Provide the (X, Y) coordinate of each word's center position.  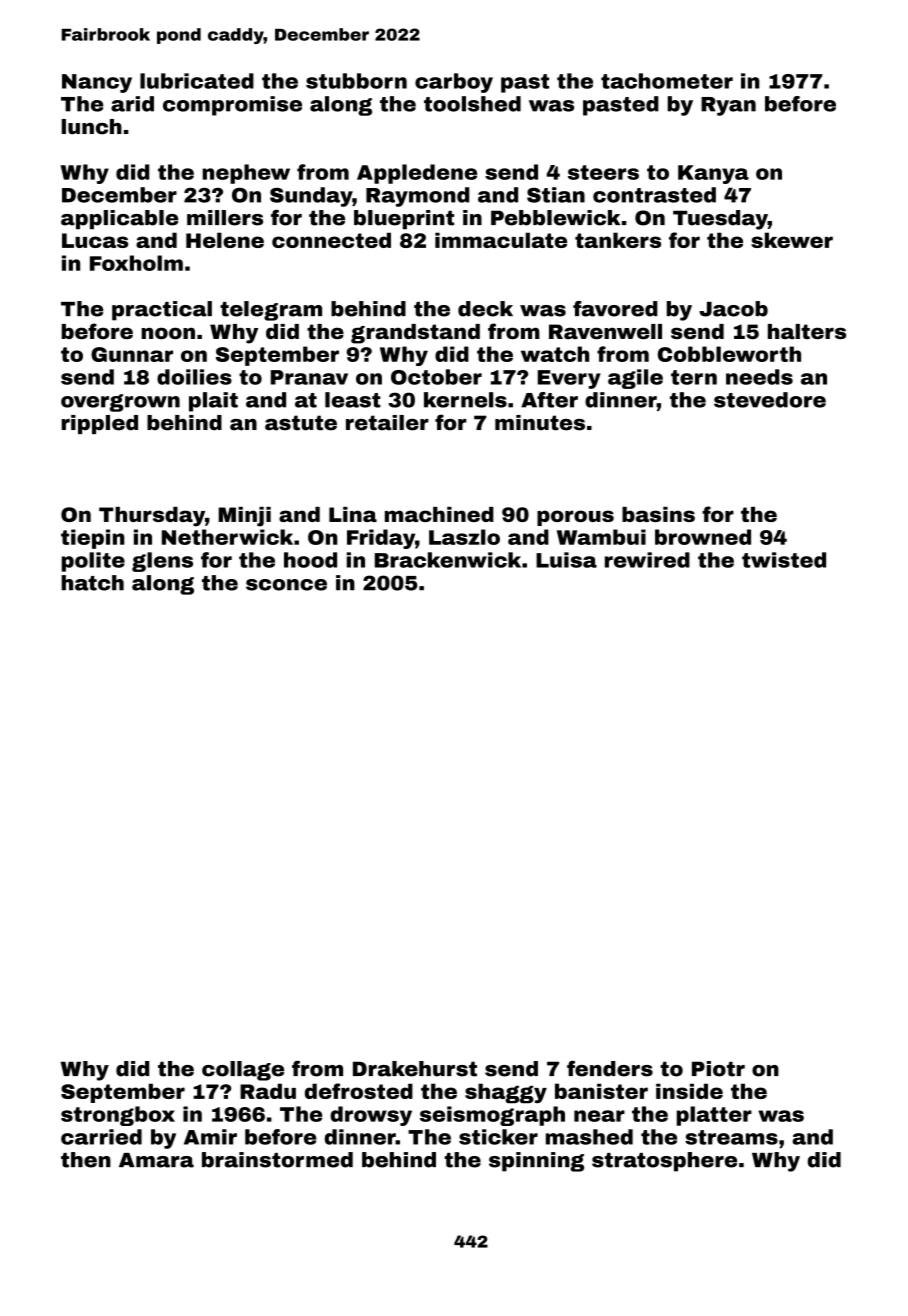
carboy (454, 83)
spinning (536, 1162)
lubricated (197, 81)
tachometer (667, 81)
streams (731, 1137)
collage (243, 1071)
